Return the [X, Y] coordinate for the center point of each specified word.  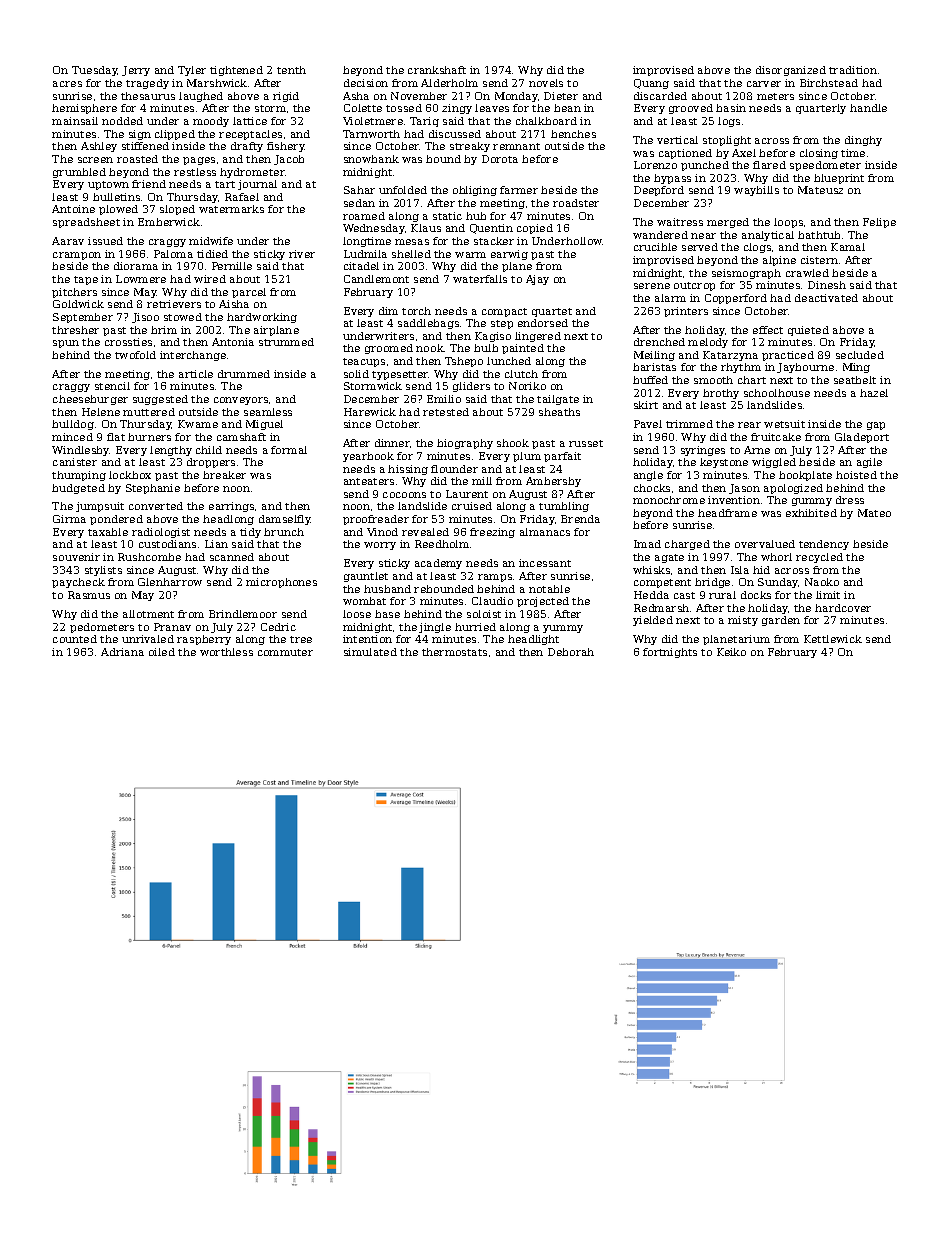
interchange [193, 356]
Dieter [561, 96]
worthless [226, 652]
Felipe [879, 223]
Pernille [232, 266]
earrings [231, 507]
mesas [412, 242]
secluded [860, 355]
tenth [291, 70]
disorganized [791, 71]
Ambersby [553, 482]
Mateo [874, 513]
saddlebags [428, 324]
